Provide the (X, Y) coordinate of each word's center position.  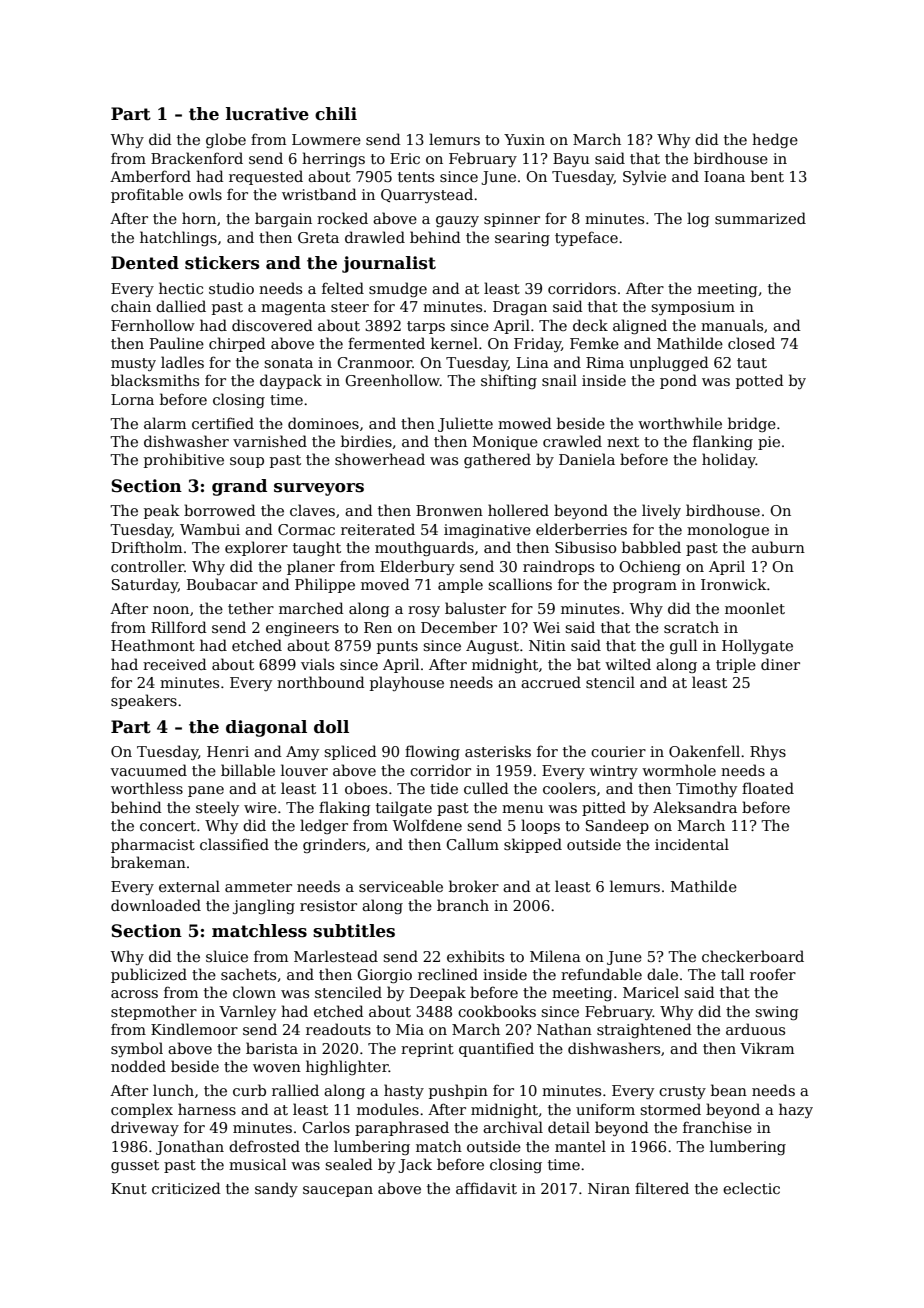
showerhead (380, 459)
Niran (609, 1188)
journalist (389, 264)
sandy (276, 1189)
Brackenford (197, 158)
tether (251, 608)
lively (661, 511)
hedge (775, 140)
